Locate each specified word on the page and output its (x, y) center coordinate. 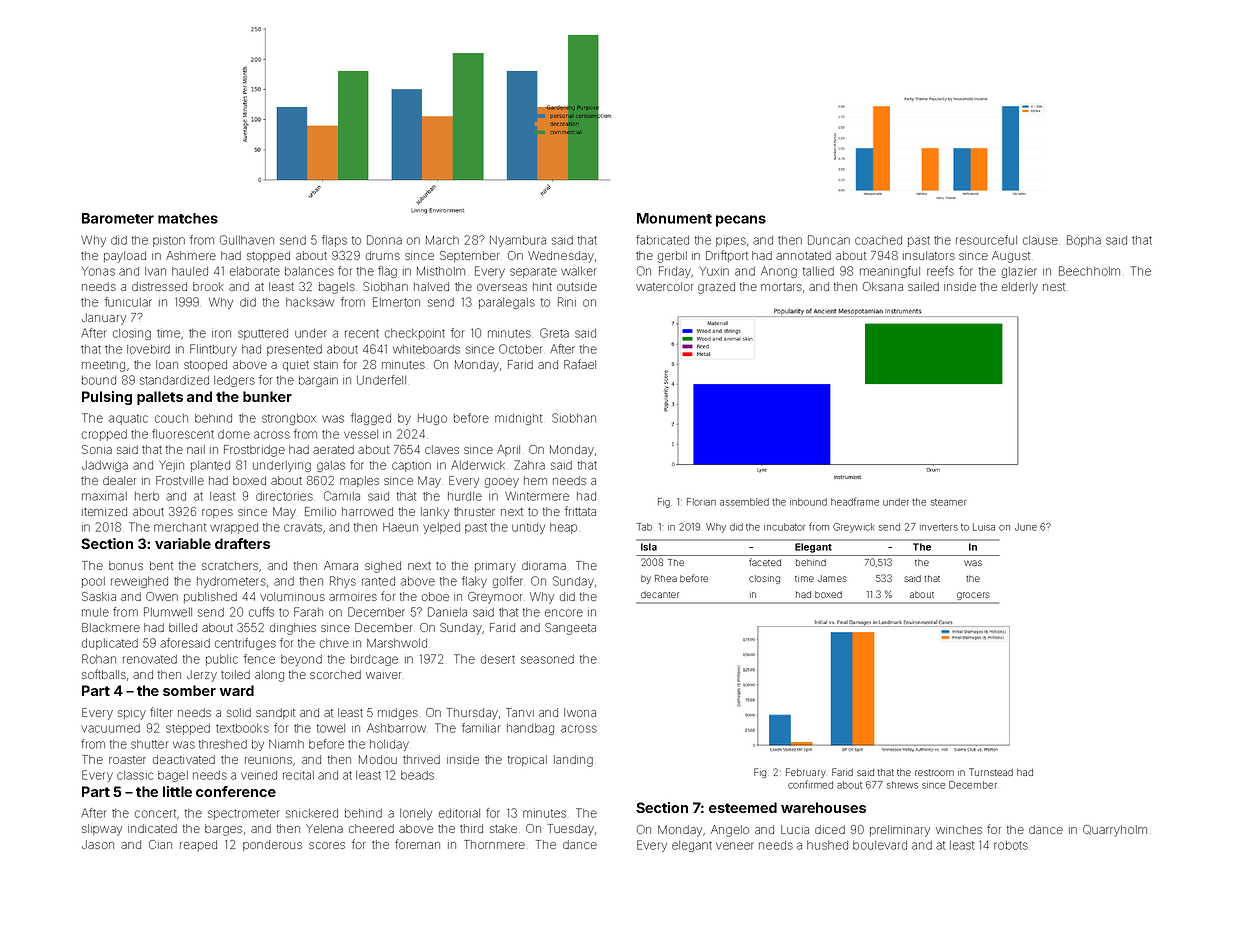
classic (135, 775)
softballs (104, 674)
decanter (660, 594)
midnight (518, 419)
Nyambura (518, 241)
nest (1054, 287)
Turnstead (991, 772)
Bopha (1084, 241)
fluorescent (183, 434)
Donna (384, 240)
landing (573, 761)
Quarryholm (1115, 831)
